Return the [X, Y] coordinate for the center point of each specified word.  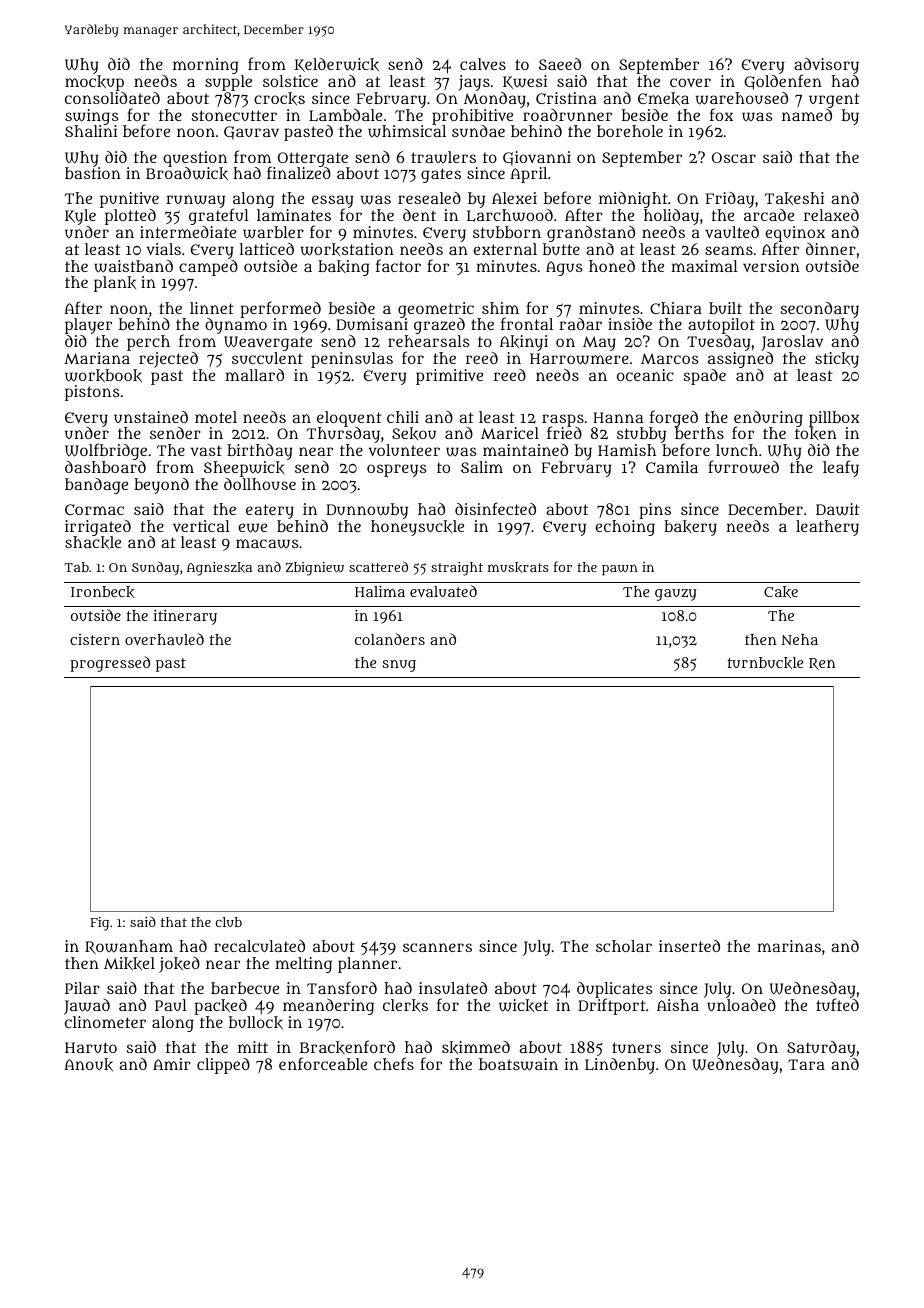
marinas [789, 946]
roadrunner [567, 115]
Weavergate [268, 343]
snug [399, 666]
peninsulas [352, 360]
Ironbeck [103, 592]
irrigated [98, 528]
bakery [690, 528]
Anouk [88, 1064]
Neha [799, 639]
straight [457, 569]
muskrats [518, 567]
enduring [768, 419]
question [195, 159]
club [229, 922]
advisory [826, 66]
